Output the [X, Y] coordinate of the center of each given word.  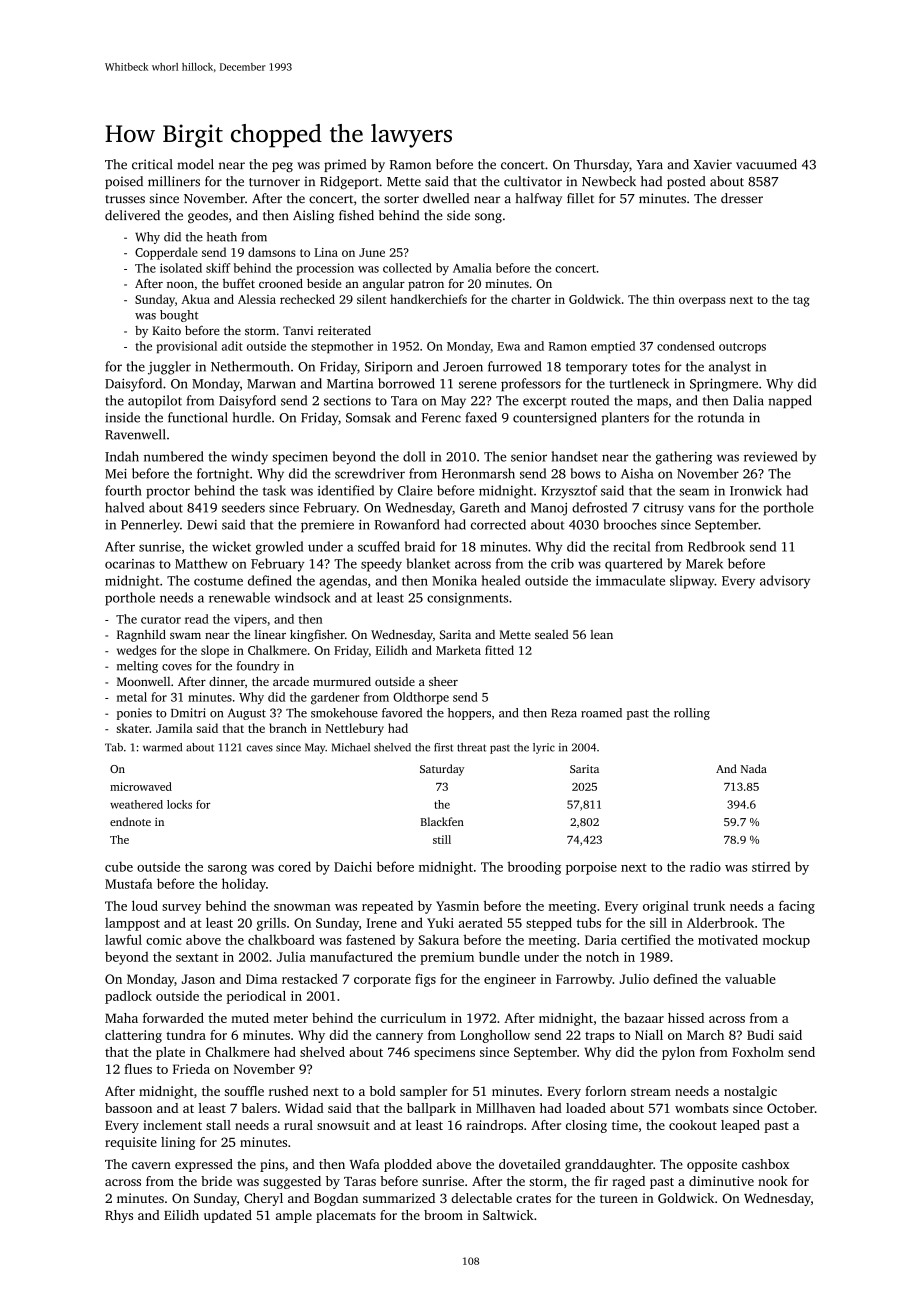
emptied [613, 347]
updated [228, 1216]
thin [664, 299]
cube [119, 866]
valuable [750, 979]
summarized [399, 1198]
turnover [274, 182]
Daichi [353, 866]
